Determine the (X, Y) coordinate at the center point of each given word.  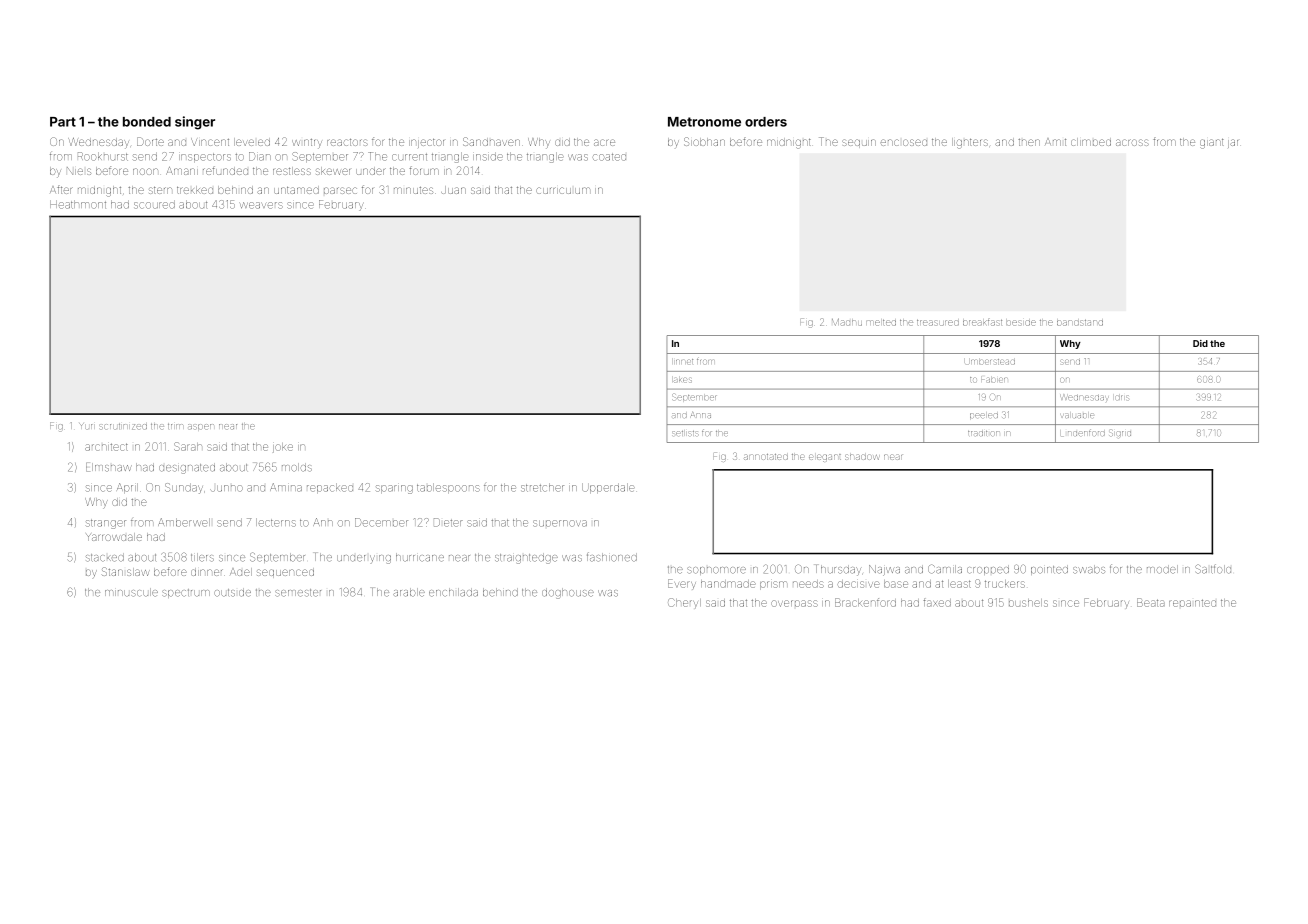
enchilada (453, 592)
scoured (154, 205)
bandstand (1080, 323)
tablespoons (448, 488)
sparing (394, 489)
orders (766, 122)
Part (63, 122)
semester (298, 593)
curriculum (563, 190)
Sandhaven (491, 141)
